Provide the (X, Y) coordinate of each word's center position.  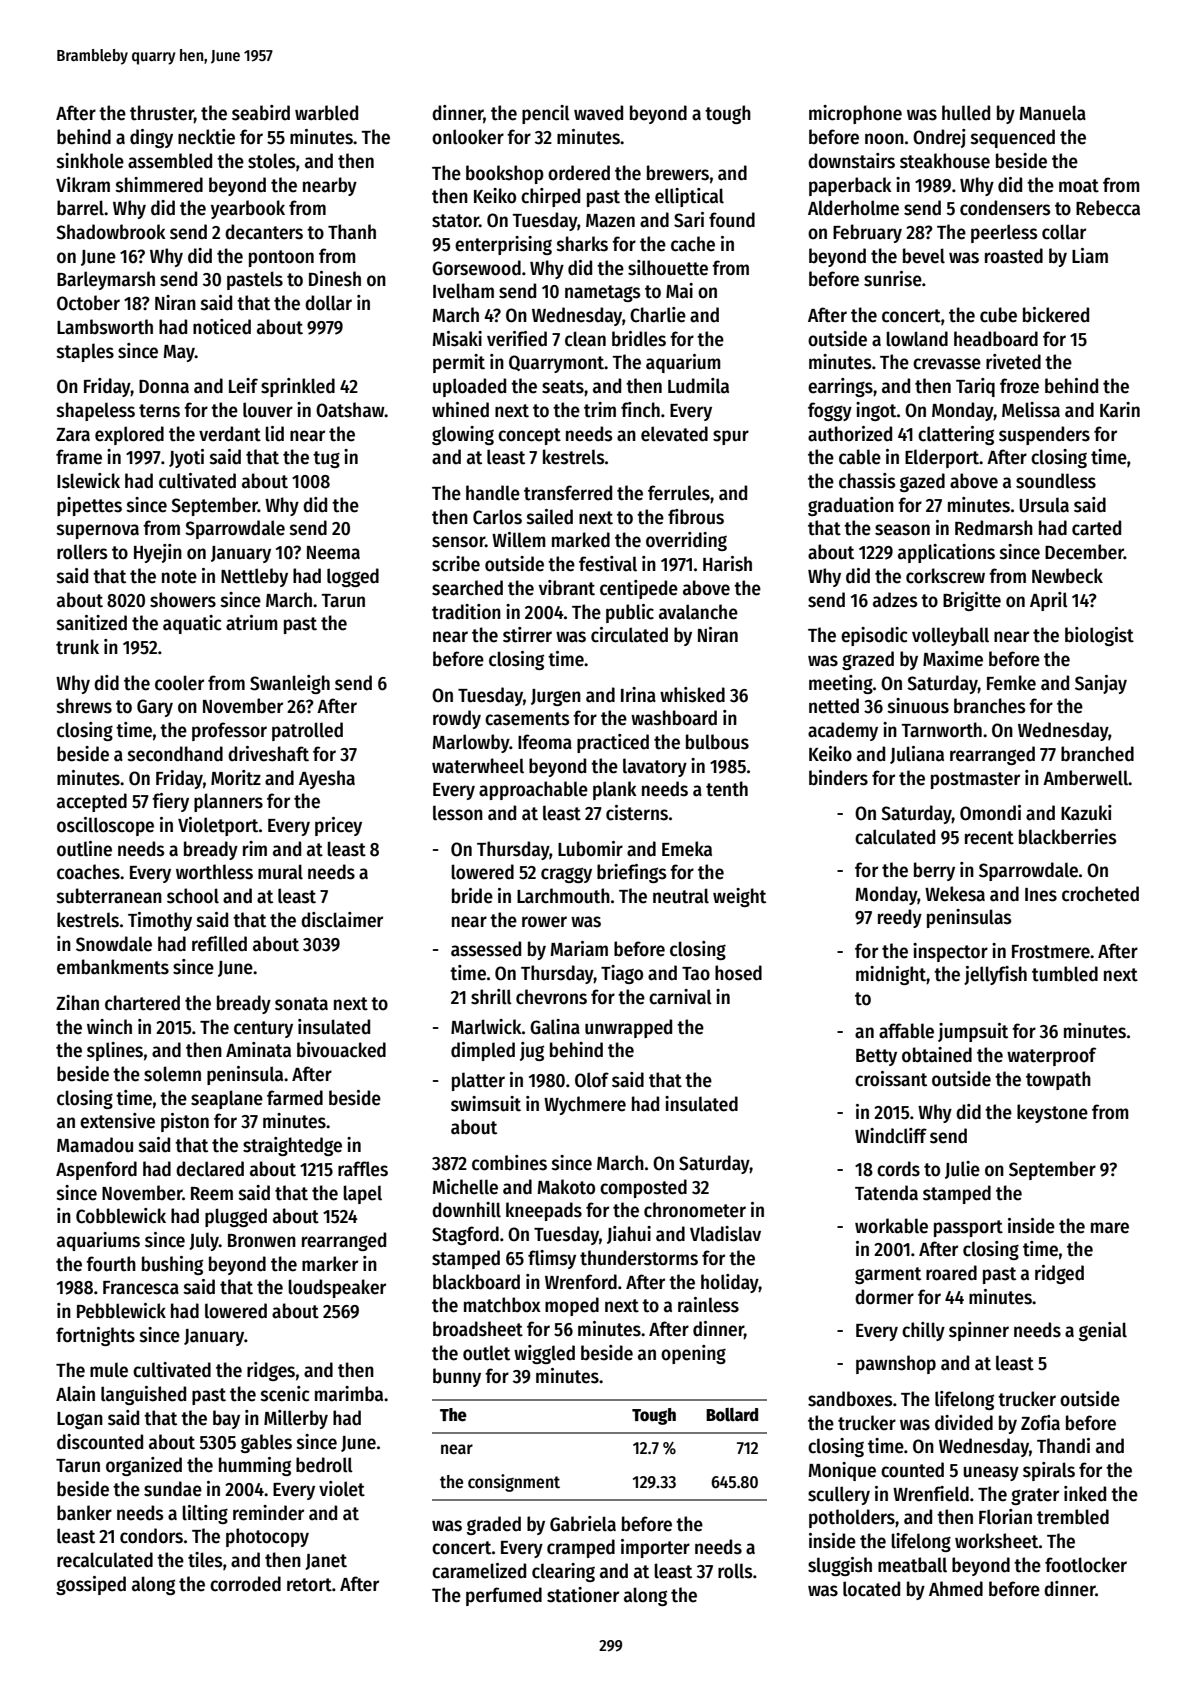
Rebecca (1108, 208)
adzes (895, 600)
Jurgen (556, 697)
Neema (333, 553)
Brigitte (972, 601)
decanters (264, 232)
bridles (639, 339)
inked (1085, 1494)
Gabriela (583, 1524)
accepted (92, 802)
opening (693, 1354)
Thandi (1063, 1446)
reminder (268, 1513)
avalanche (698, 612)
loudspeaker (337, 1288)
